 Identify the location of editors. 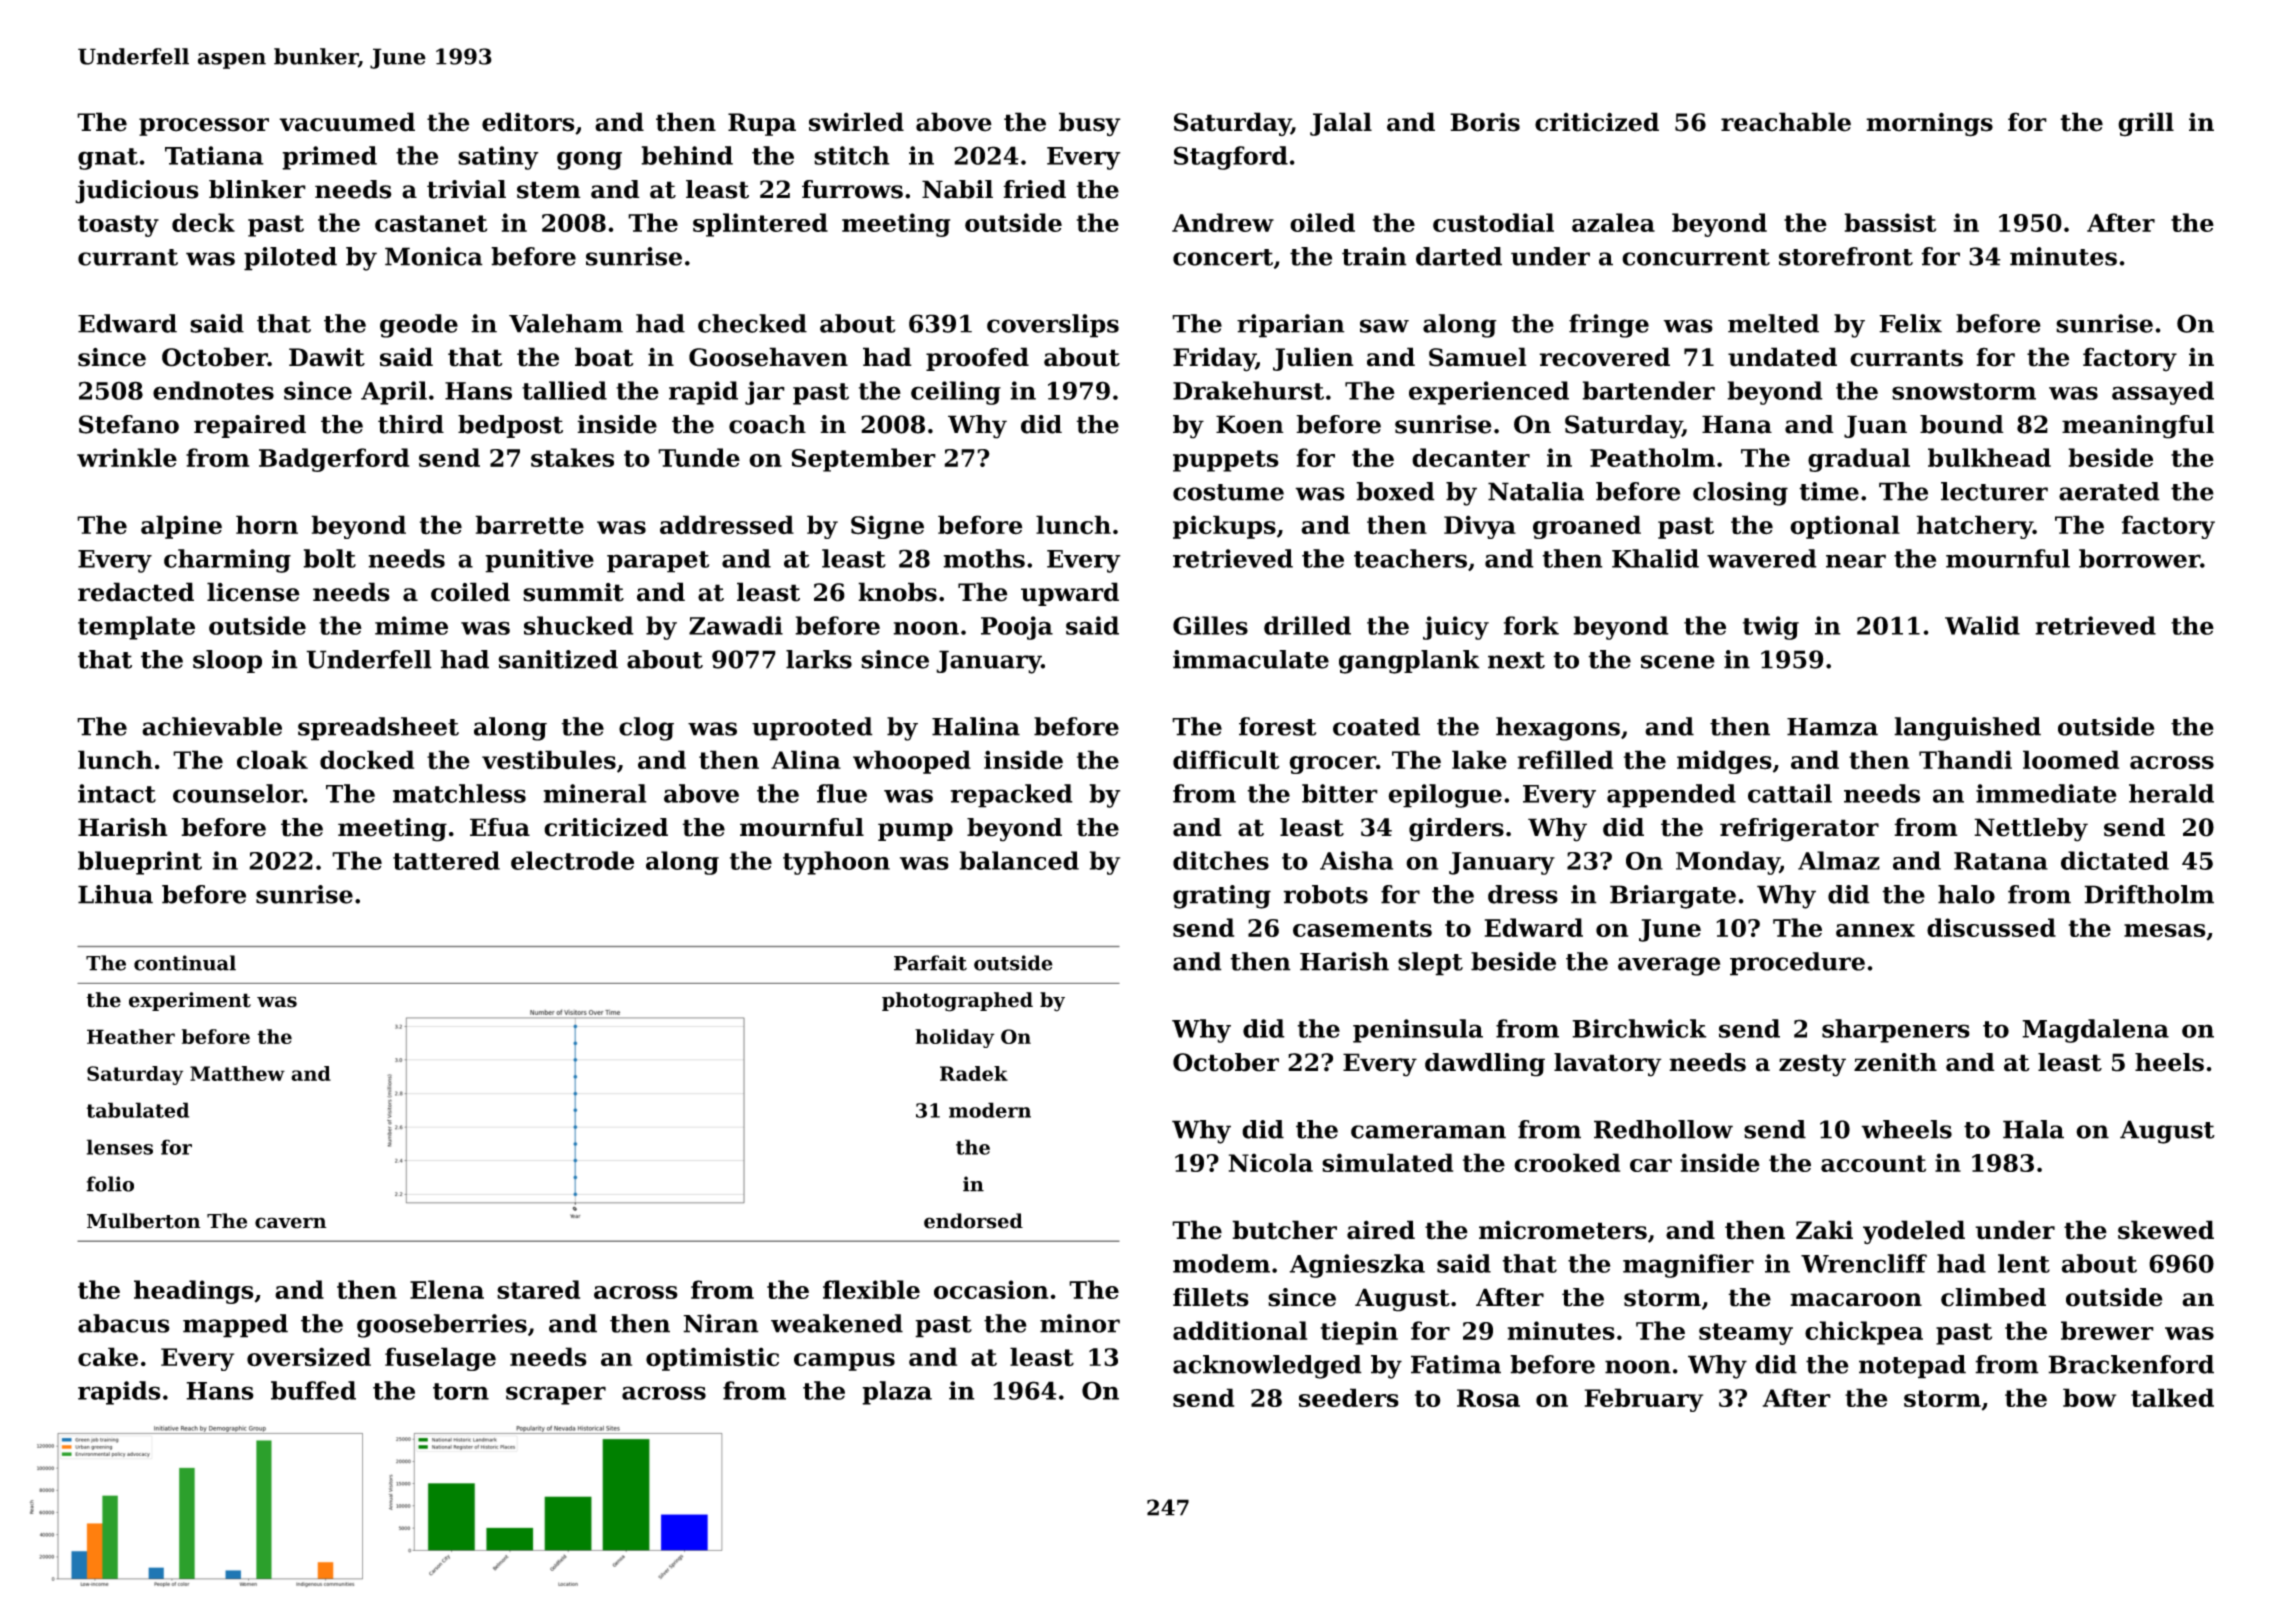
(528, 122).
